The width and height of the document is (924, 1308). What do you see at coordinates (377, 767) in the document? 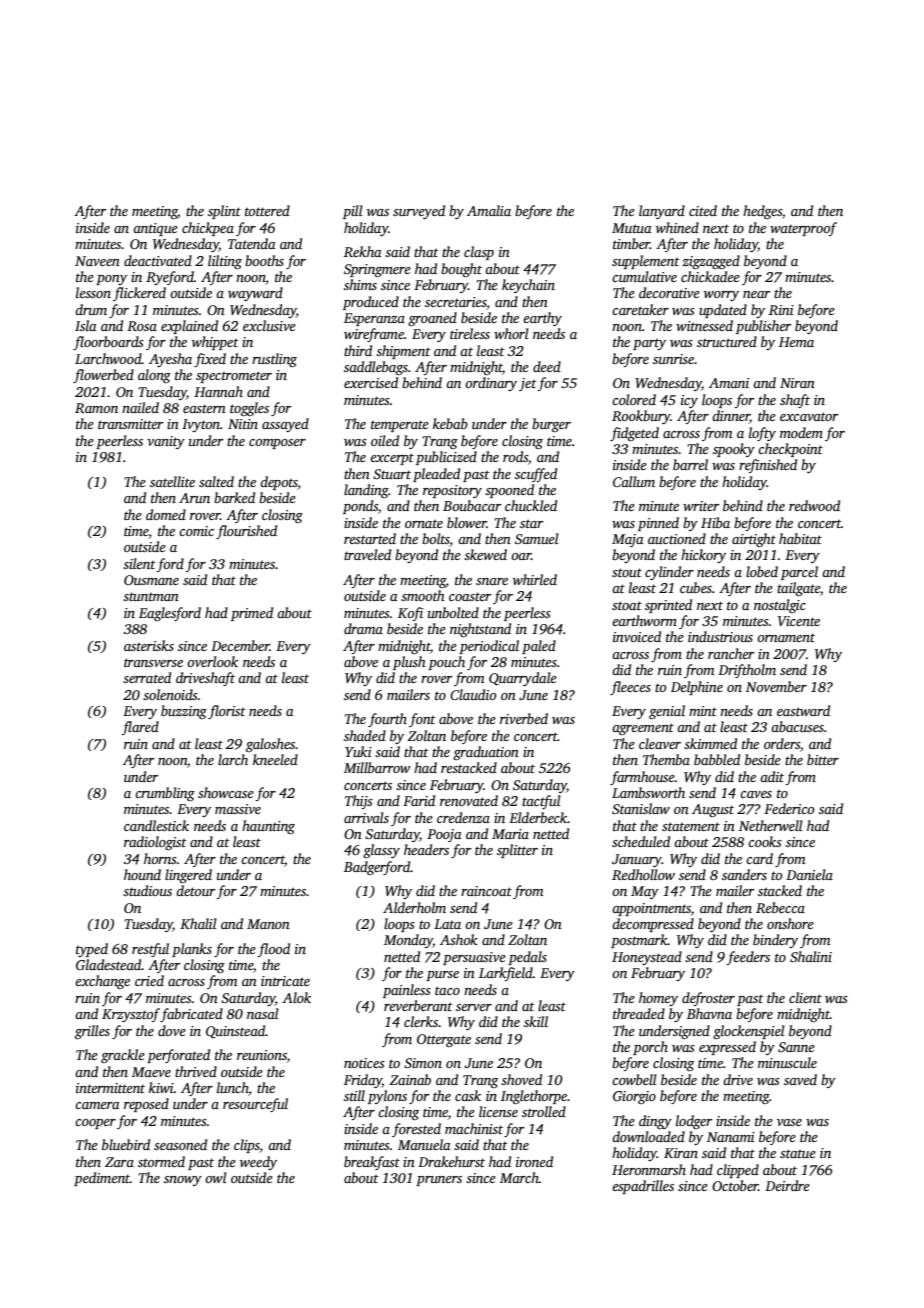
I see `Millbarrow` at bounding box center [377, 767].
